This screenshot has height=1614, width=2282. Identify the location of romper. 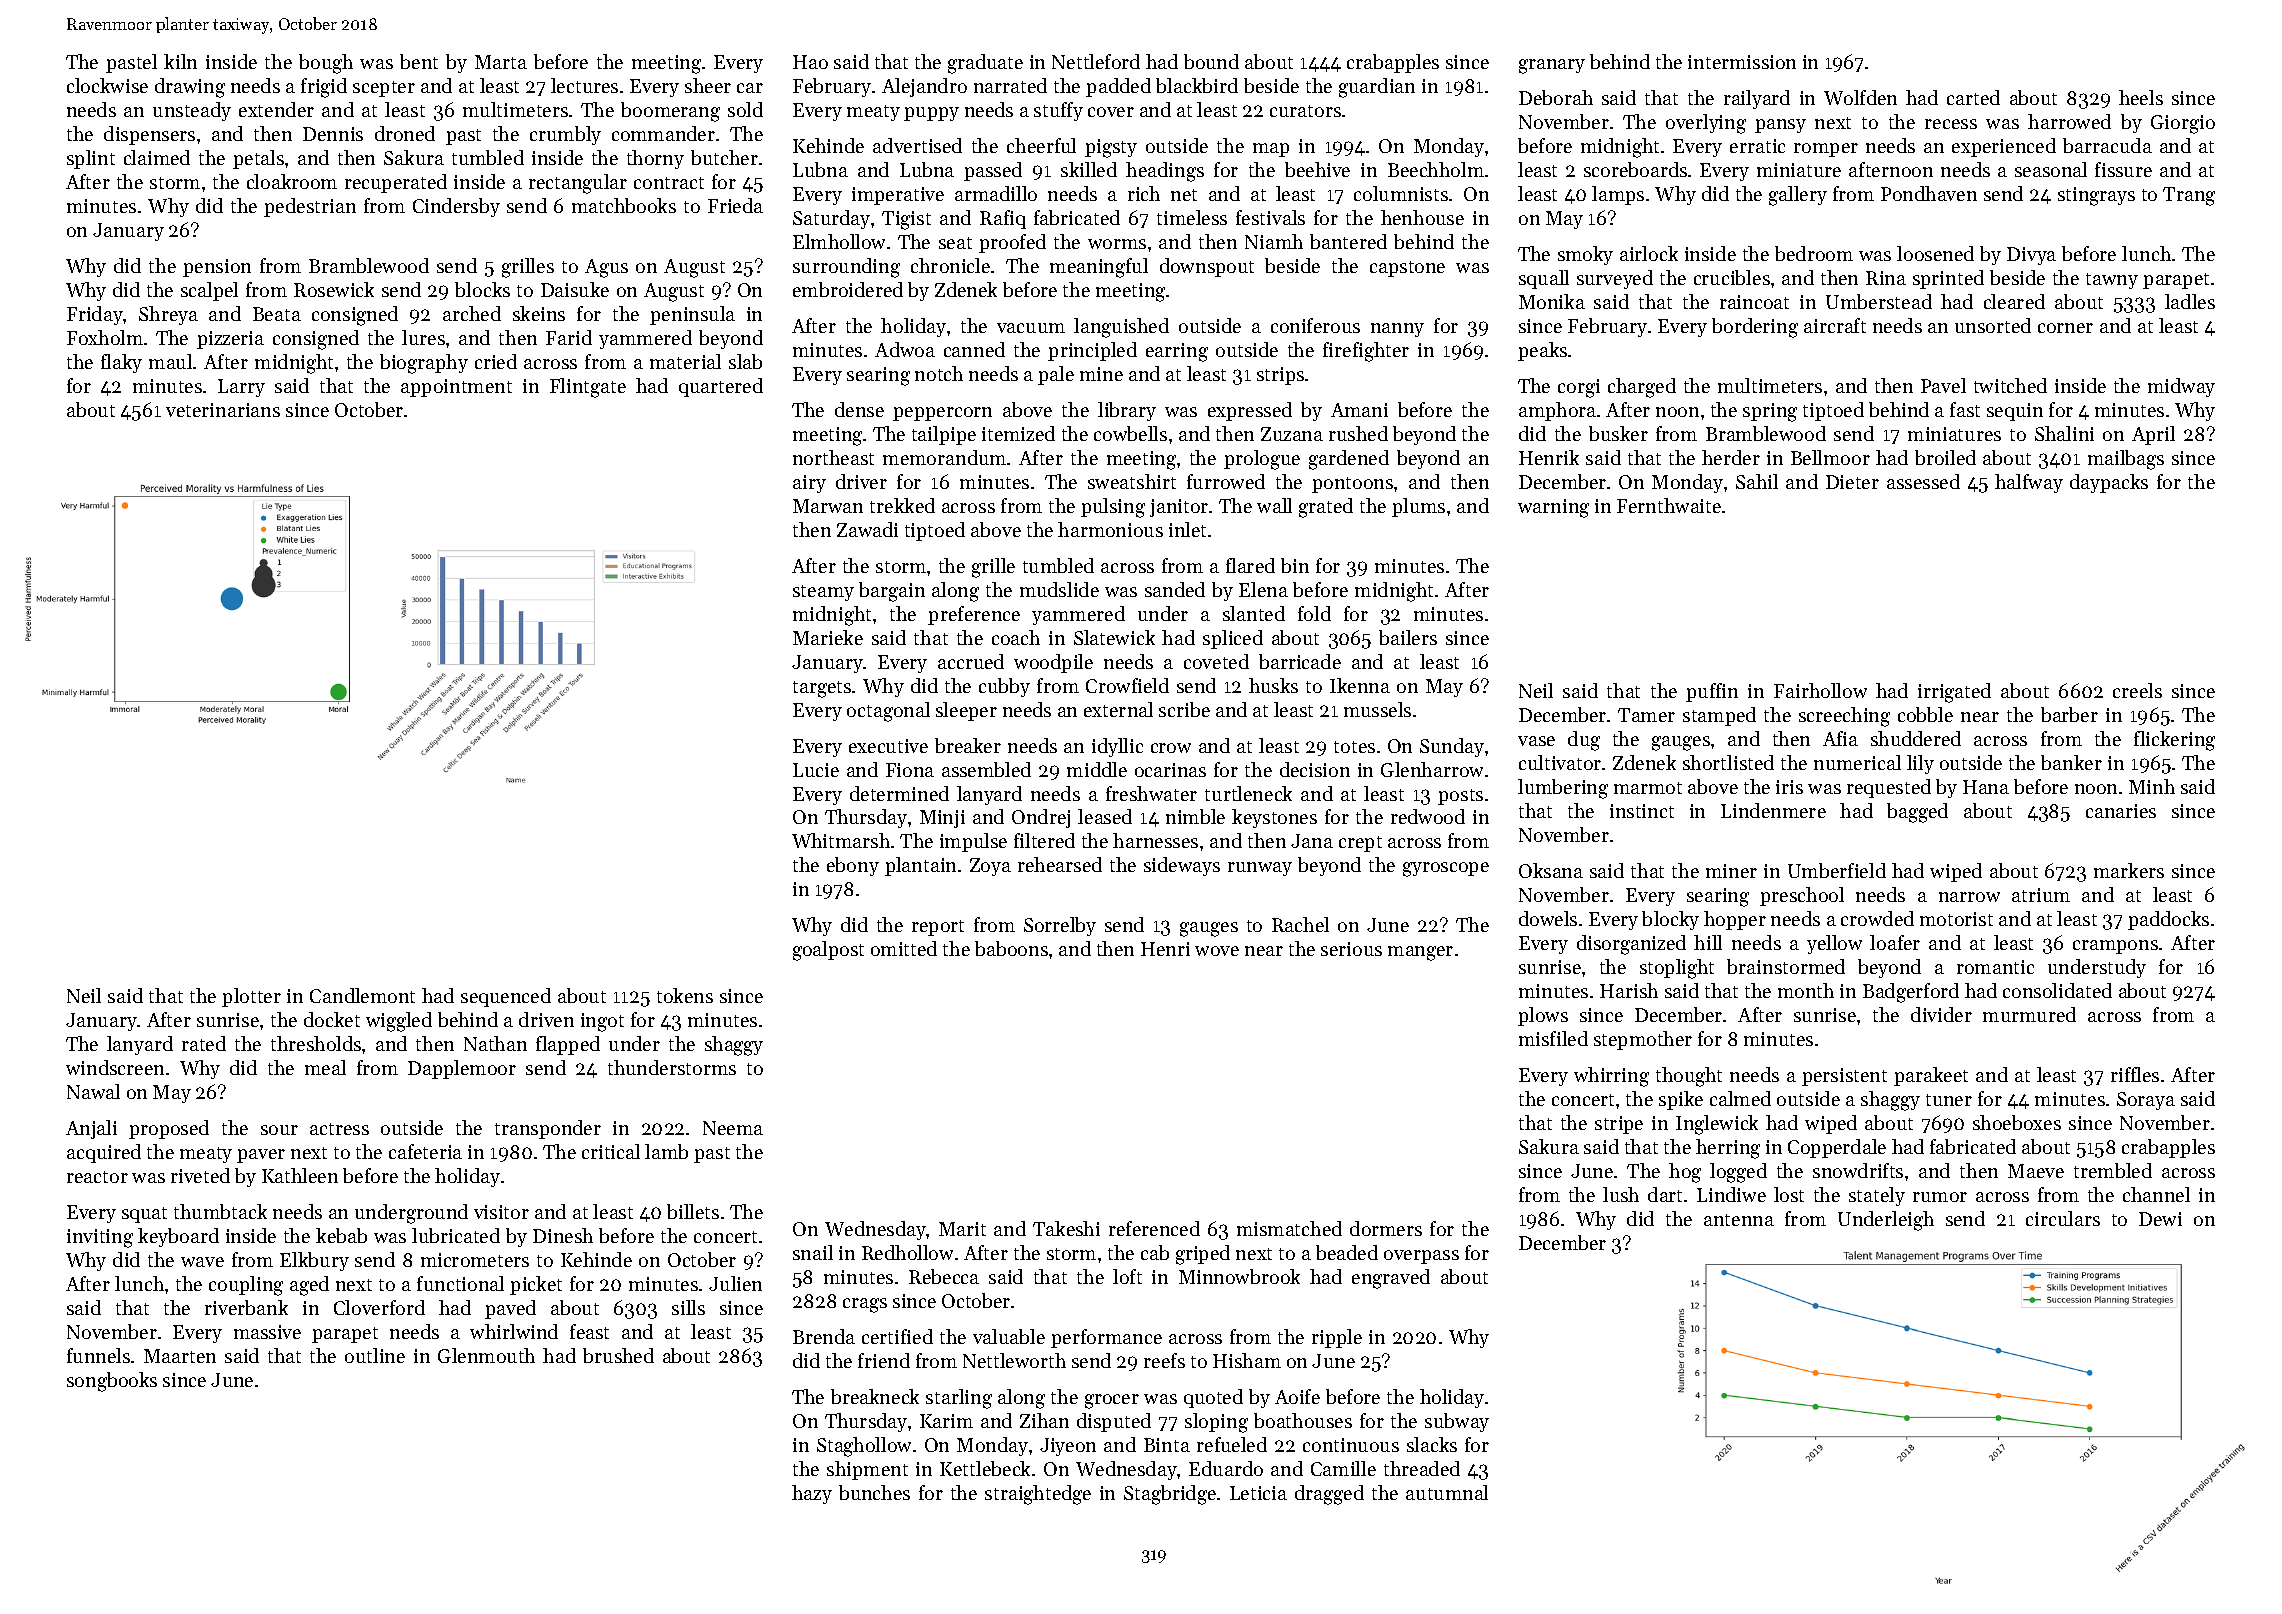
(1826, 150).
